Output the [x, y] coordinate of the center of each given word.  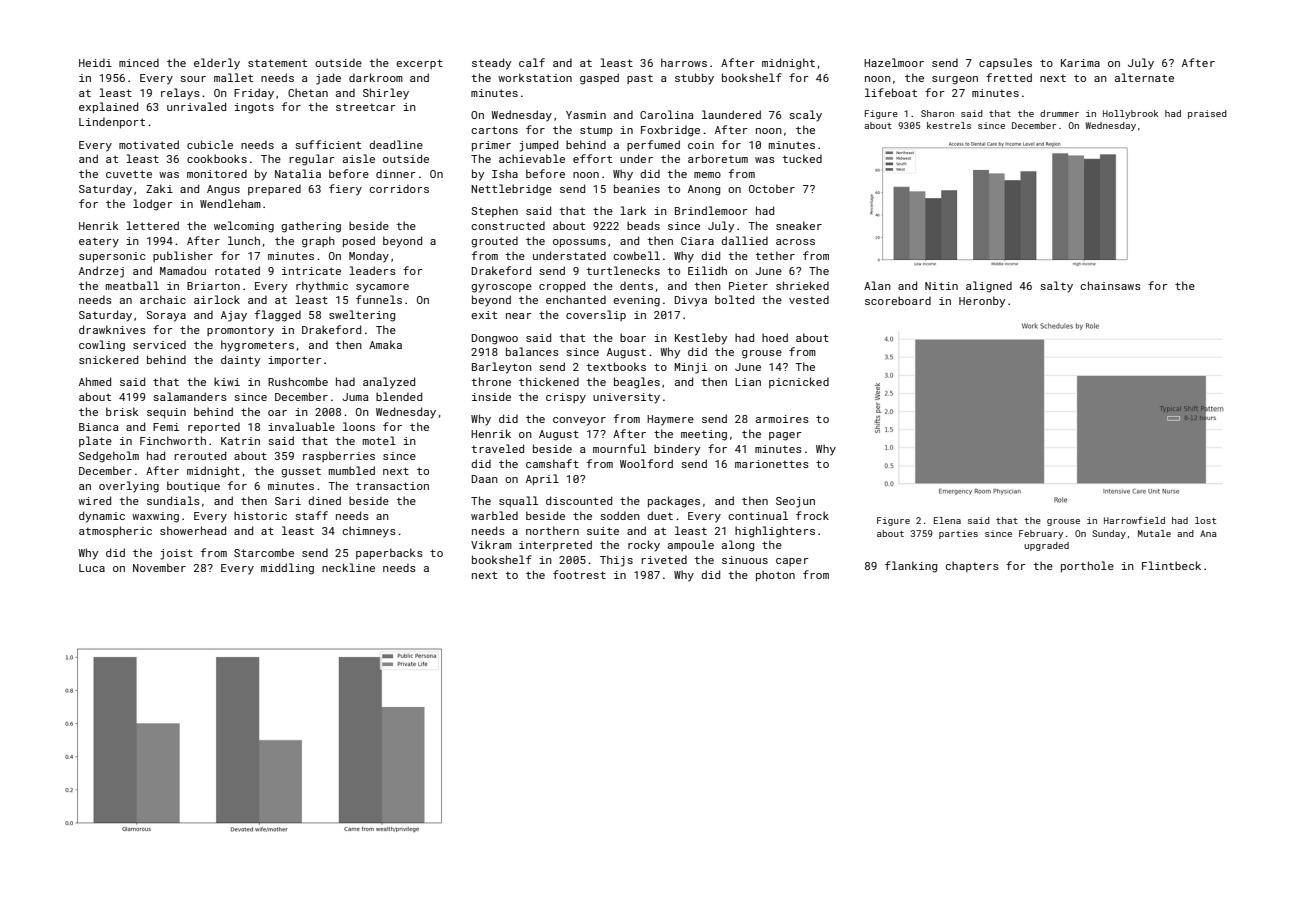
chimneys [369, 532]
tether [775, 255]
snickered [108, 359]
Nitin [941, 286]
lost [1205, 520]
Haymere [670, 420]
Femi [166, 427]
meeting [704, 435]
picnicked [799, 382]
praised [1207, 114]
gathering [311, 227]
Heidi [95, 62]
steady [491, 64]
